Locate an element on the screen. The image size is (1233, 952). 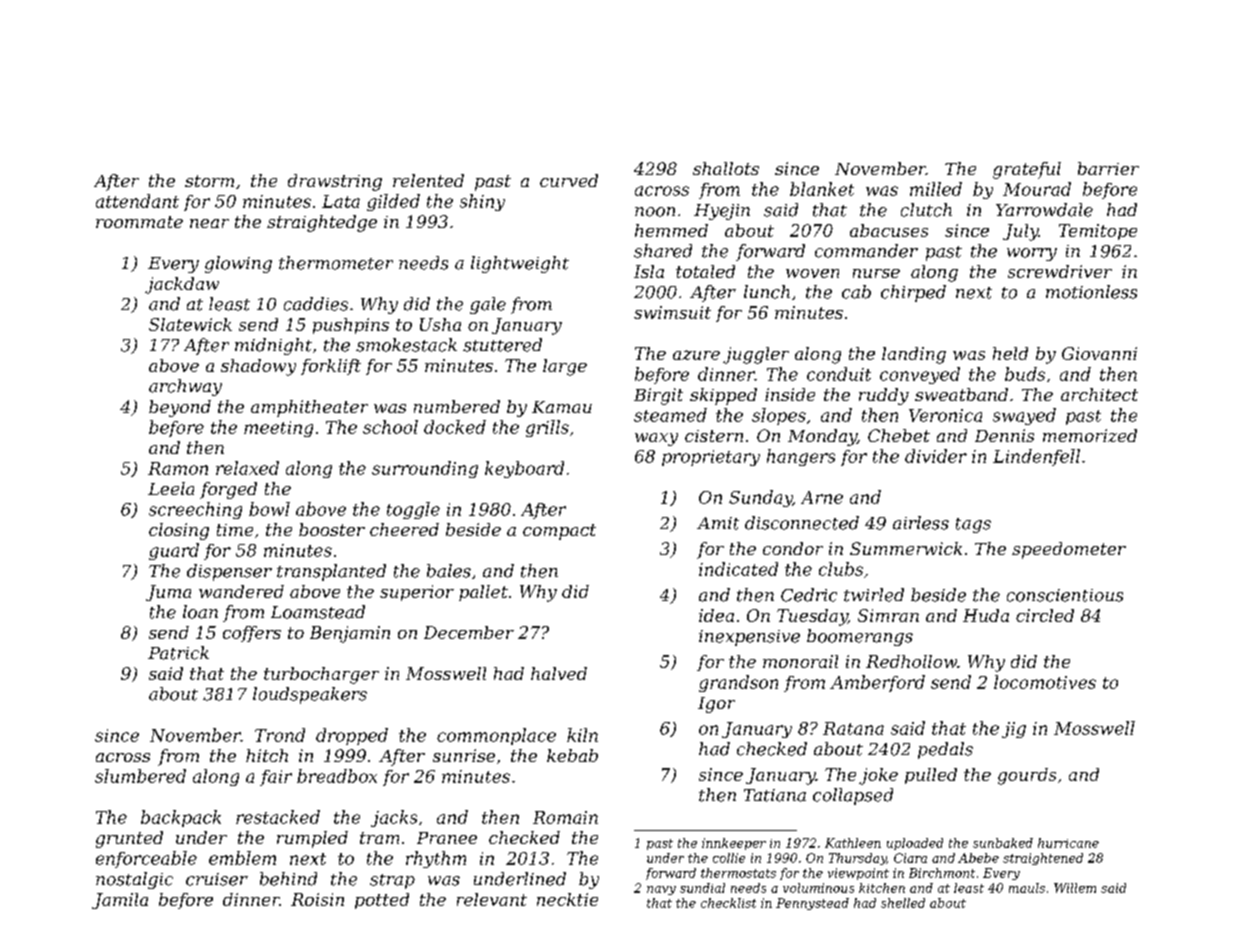
transplanted is located at coordinates (331, 572).
